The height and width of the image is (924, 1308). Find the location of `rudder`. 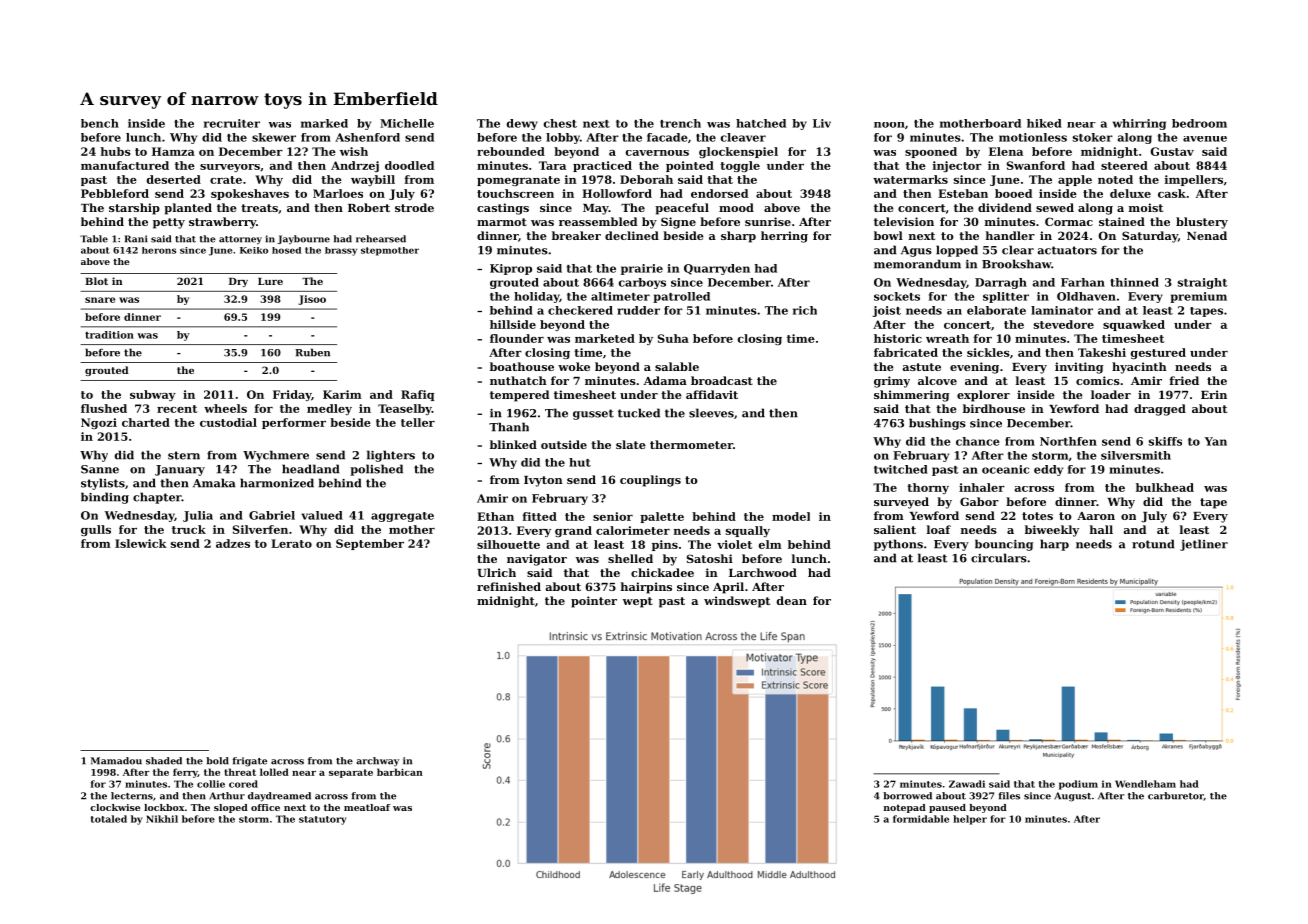

rudder is located at coordinates (638, 310).
